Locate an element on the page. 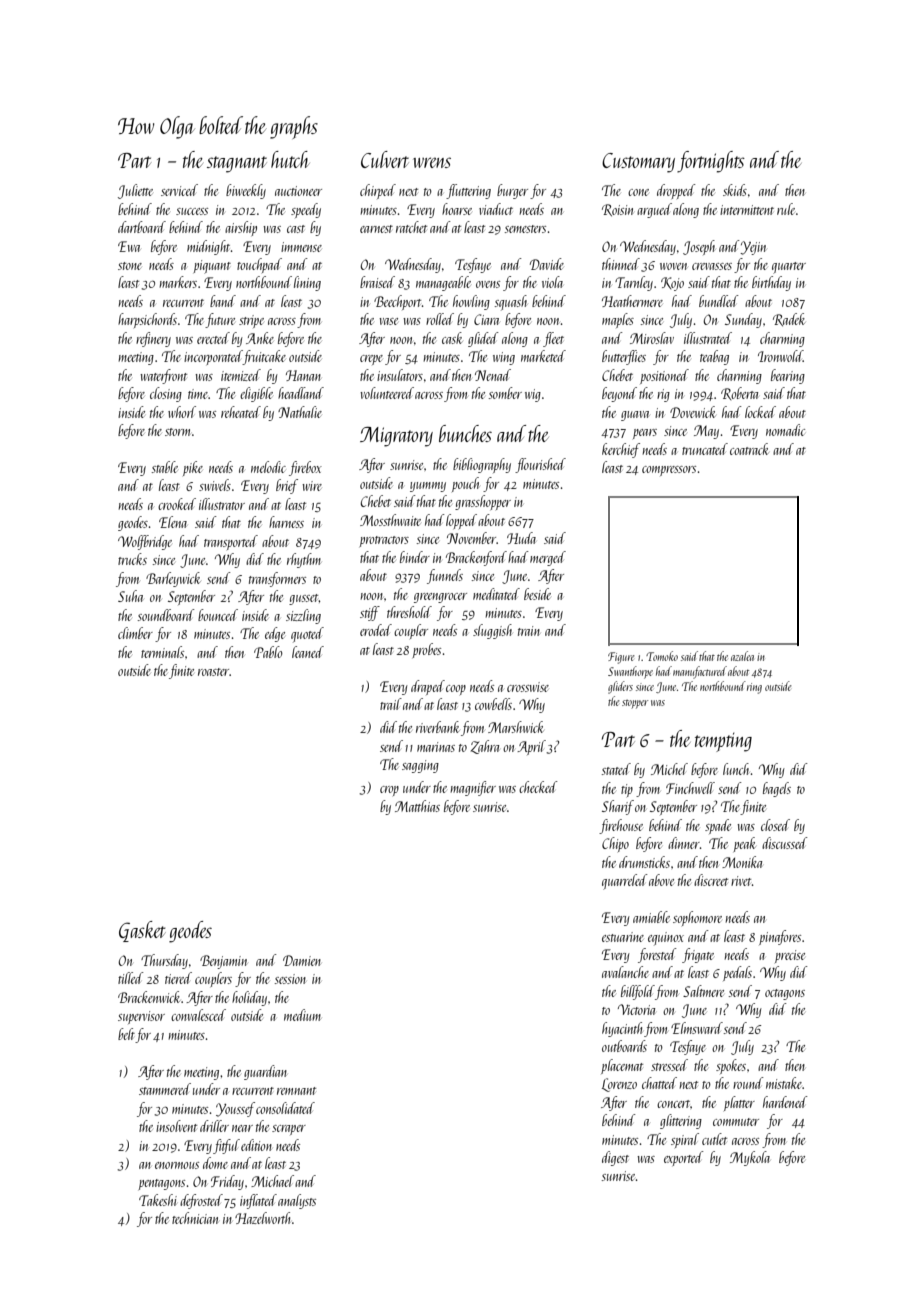 This page has width=924, height=1308. enormous is located at coordinates (177, 1165).
